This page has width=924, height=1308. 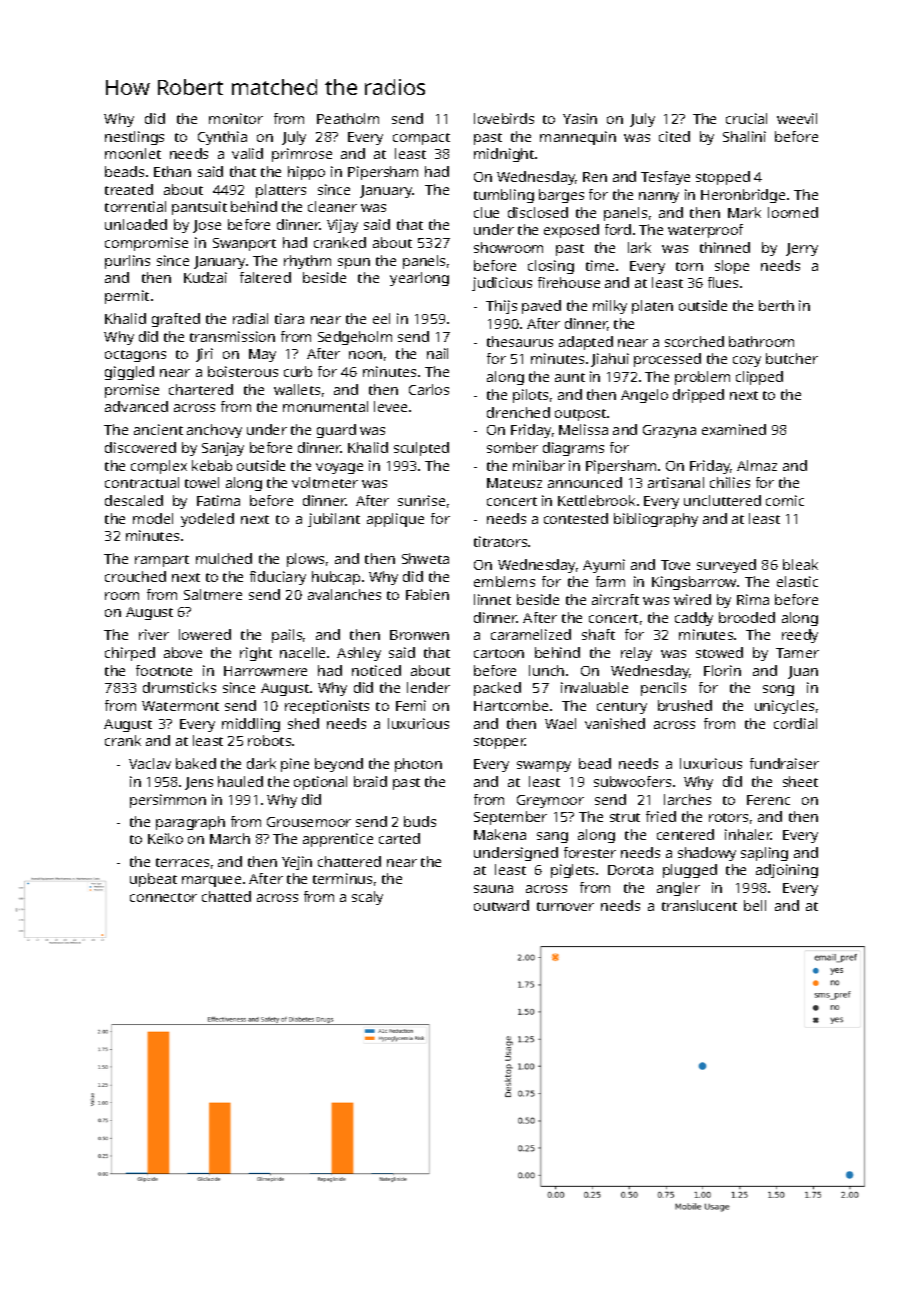 What do you see at coordinates (644, 396) in the page?
I see `Angelo` at bounding box center [644, 396].
